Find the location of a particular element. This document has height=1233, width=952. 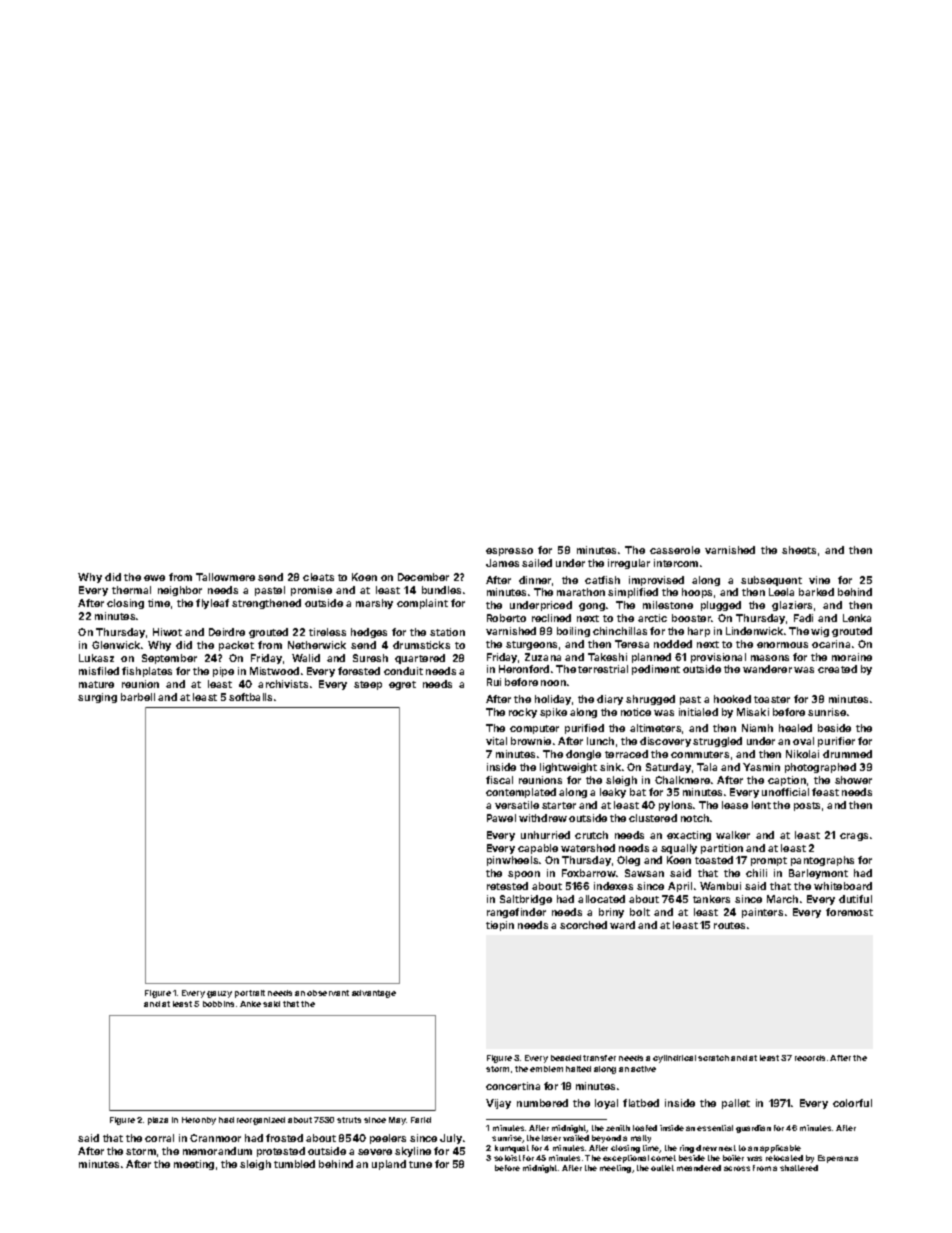

foremost is located at coordinates (849, 912).
